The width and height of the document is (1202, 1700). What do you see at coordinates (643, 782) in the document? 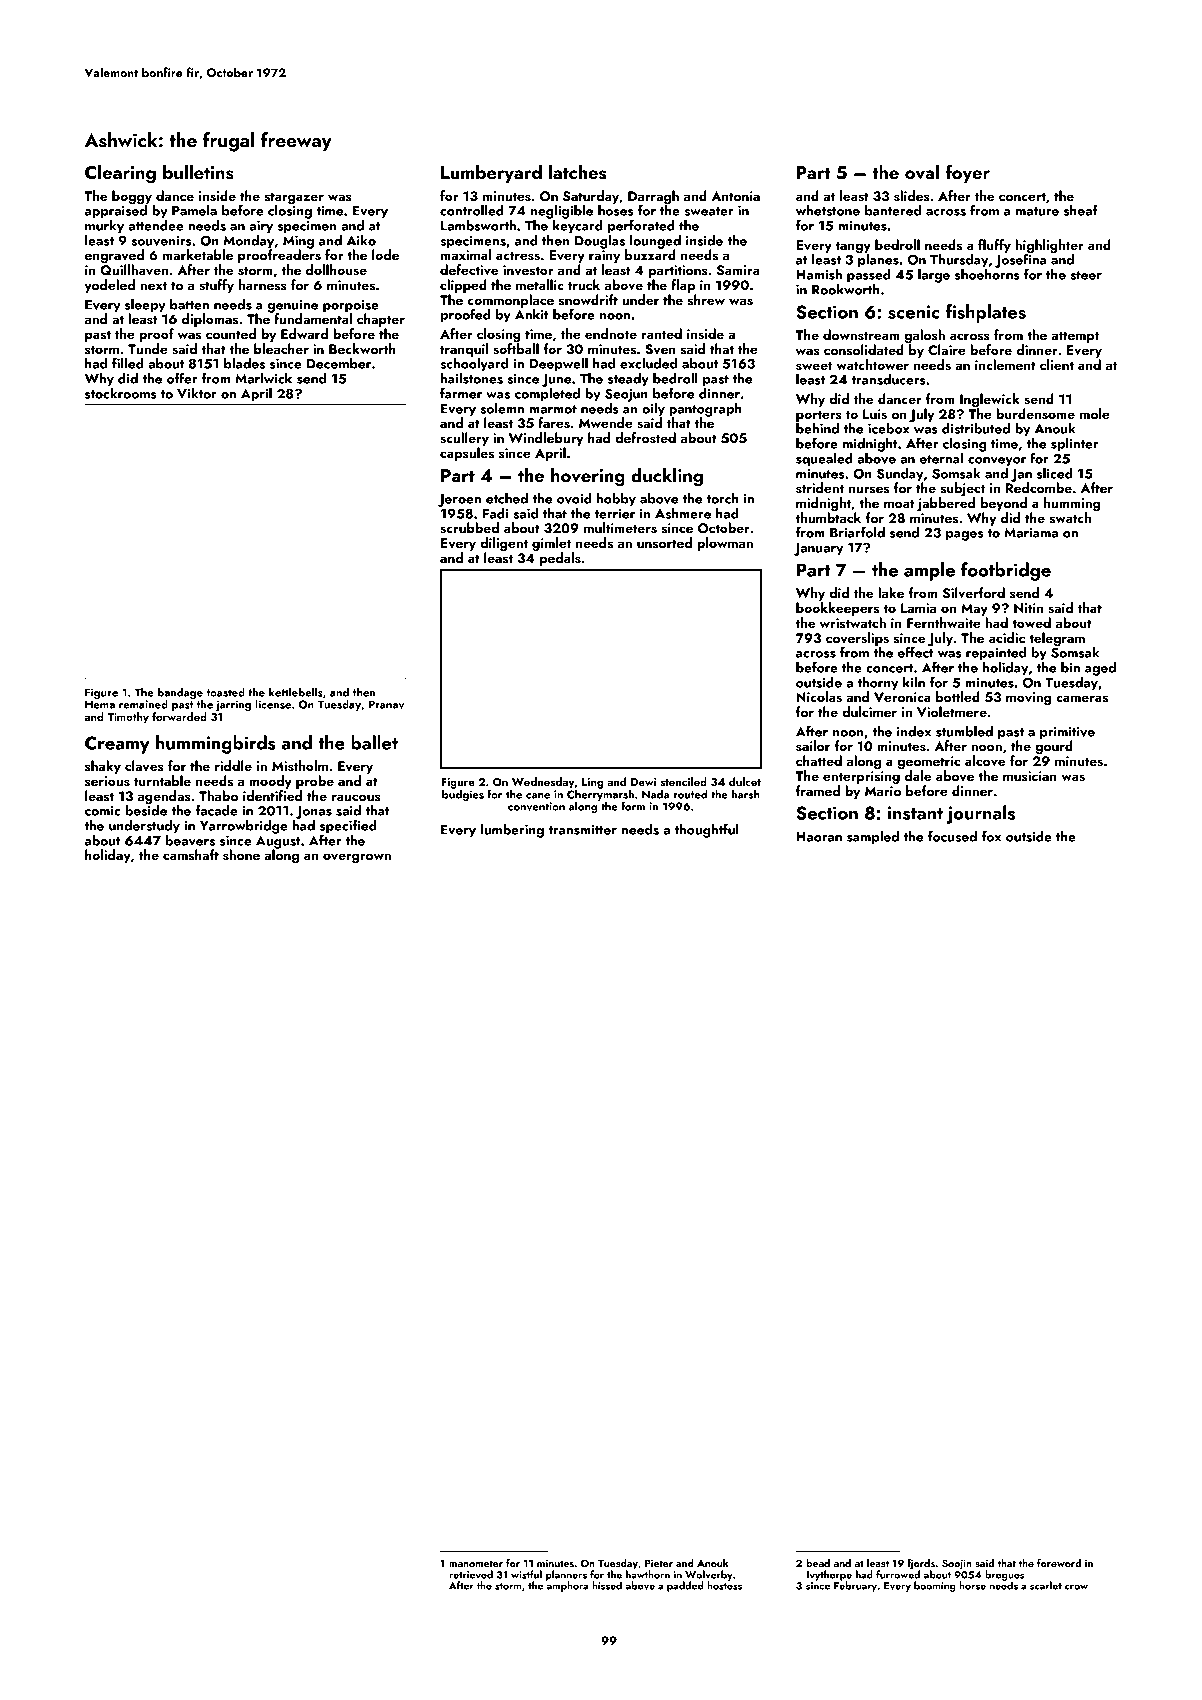
I see `Dewi` at bounding box center [643, 782].
